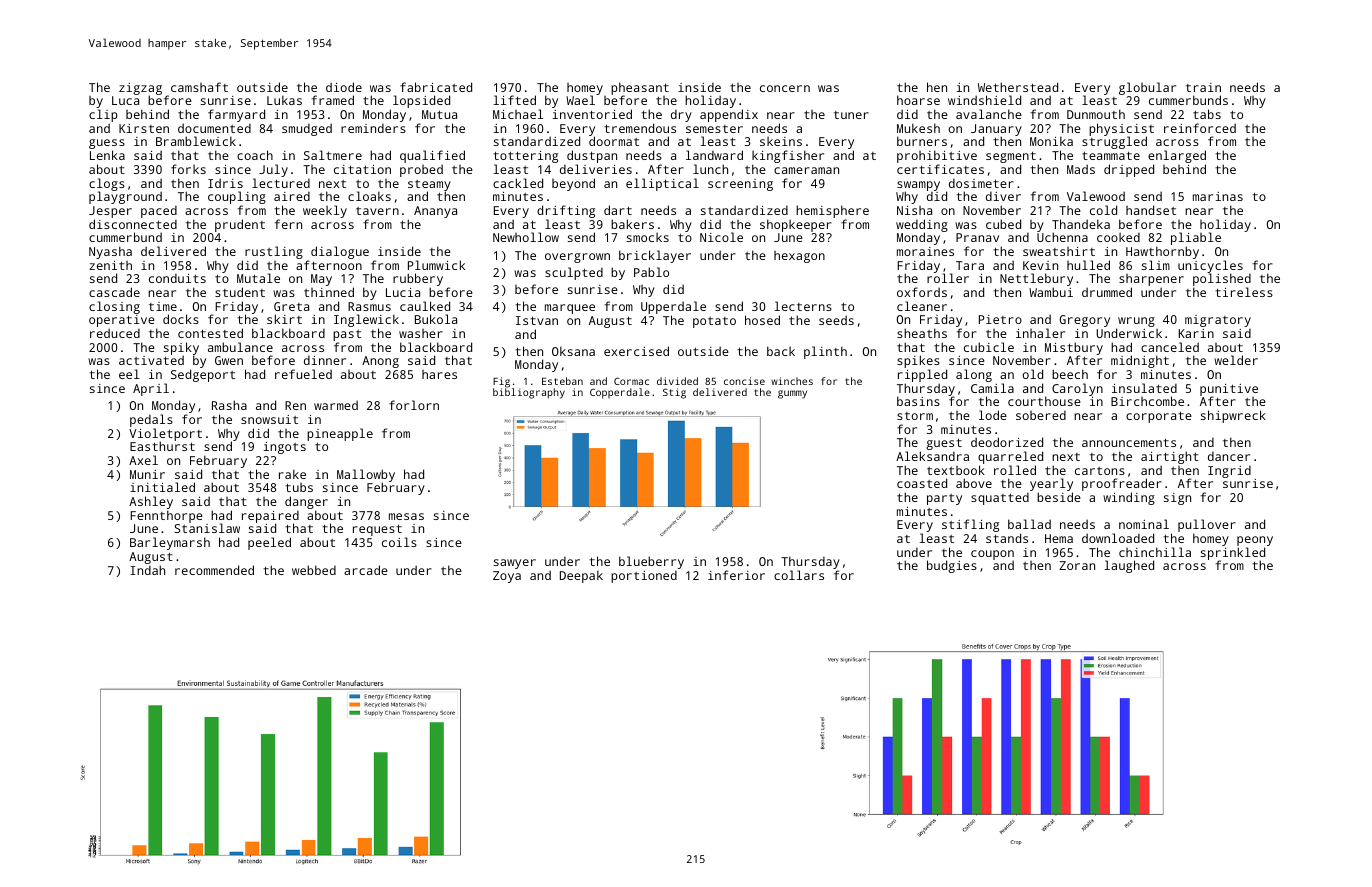 The height and width of the screenshot is (887, 1372). Describe the element at coordinates (314, 570) in the screenshot. I see `webbed` at that location.
